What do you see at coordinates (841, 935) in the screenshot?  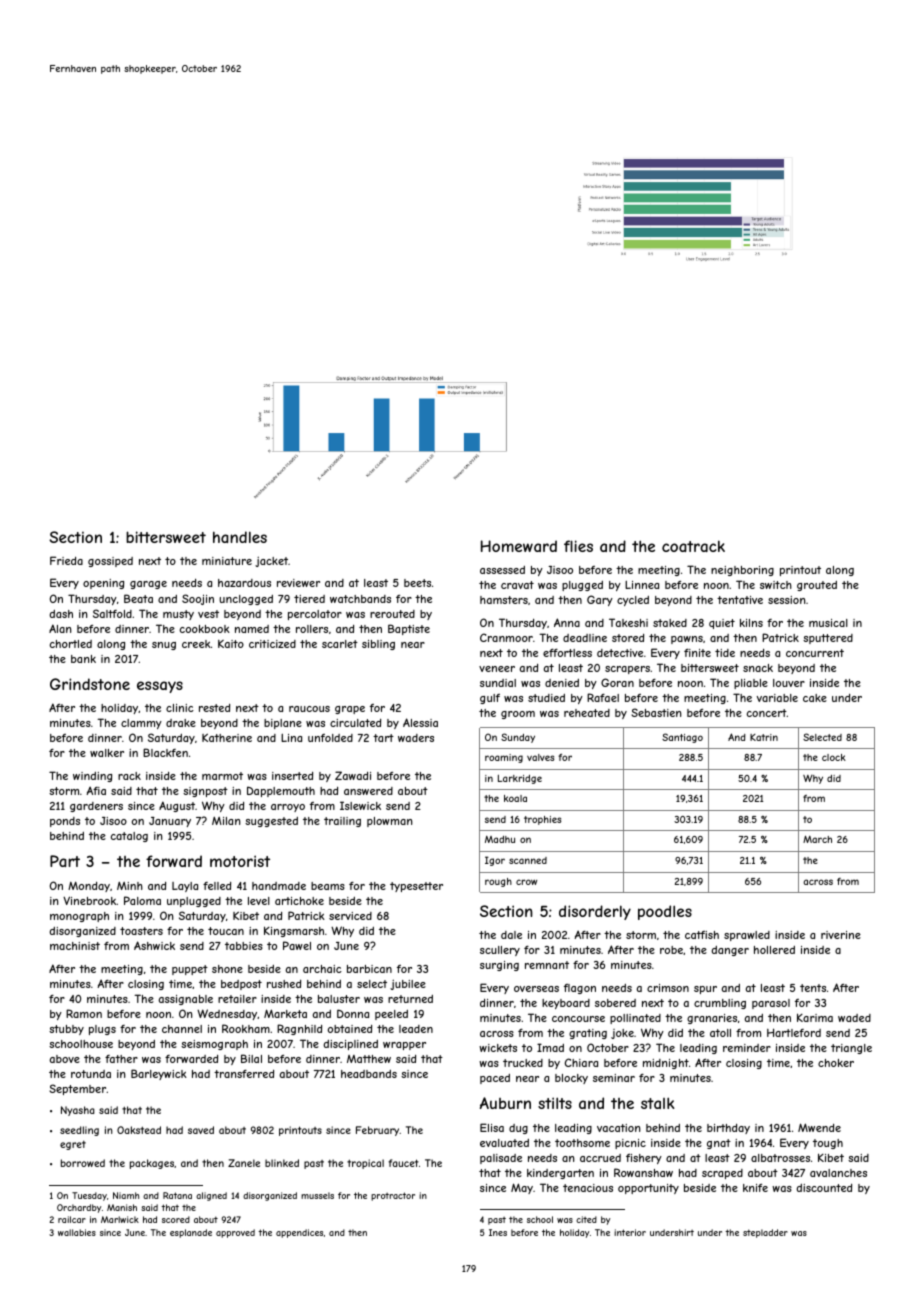 I see `riverine` at bounding box center [841, 935].
